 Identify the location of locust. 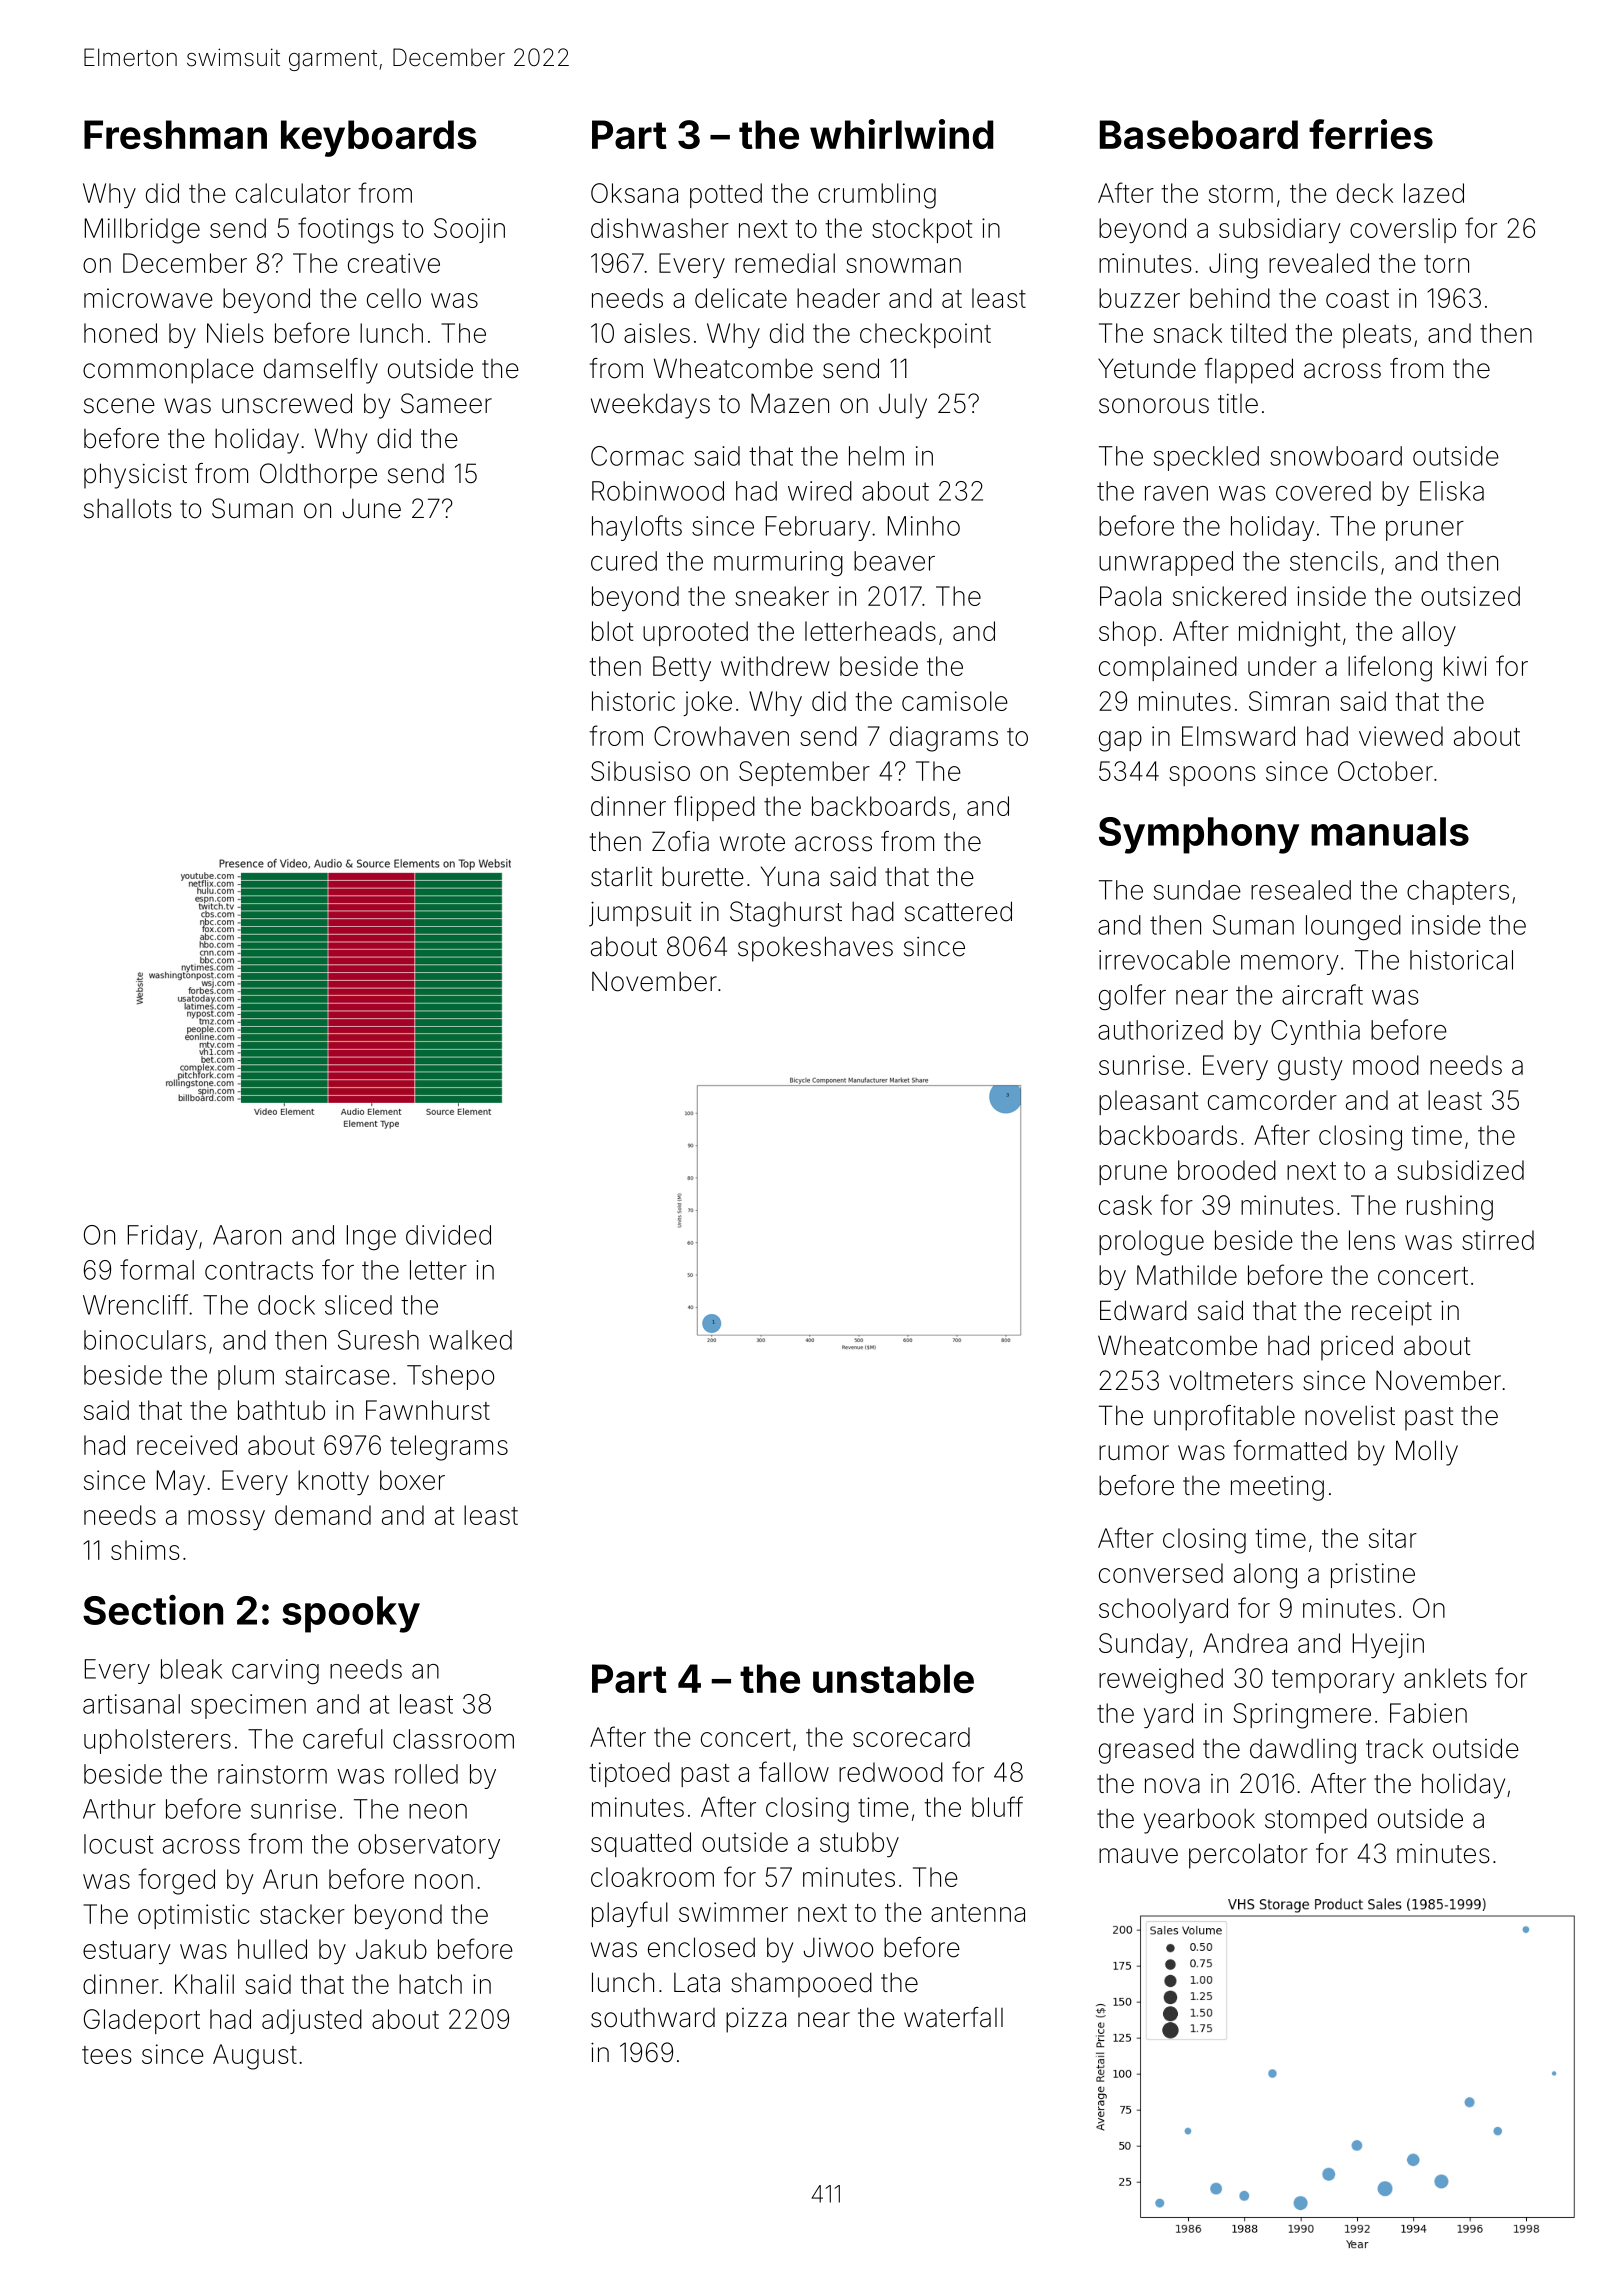
(118, 1844).
